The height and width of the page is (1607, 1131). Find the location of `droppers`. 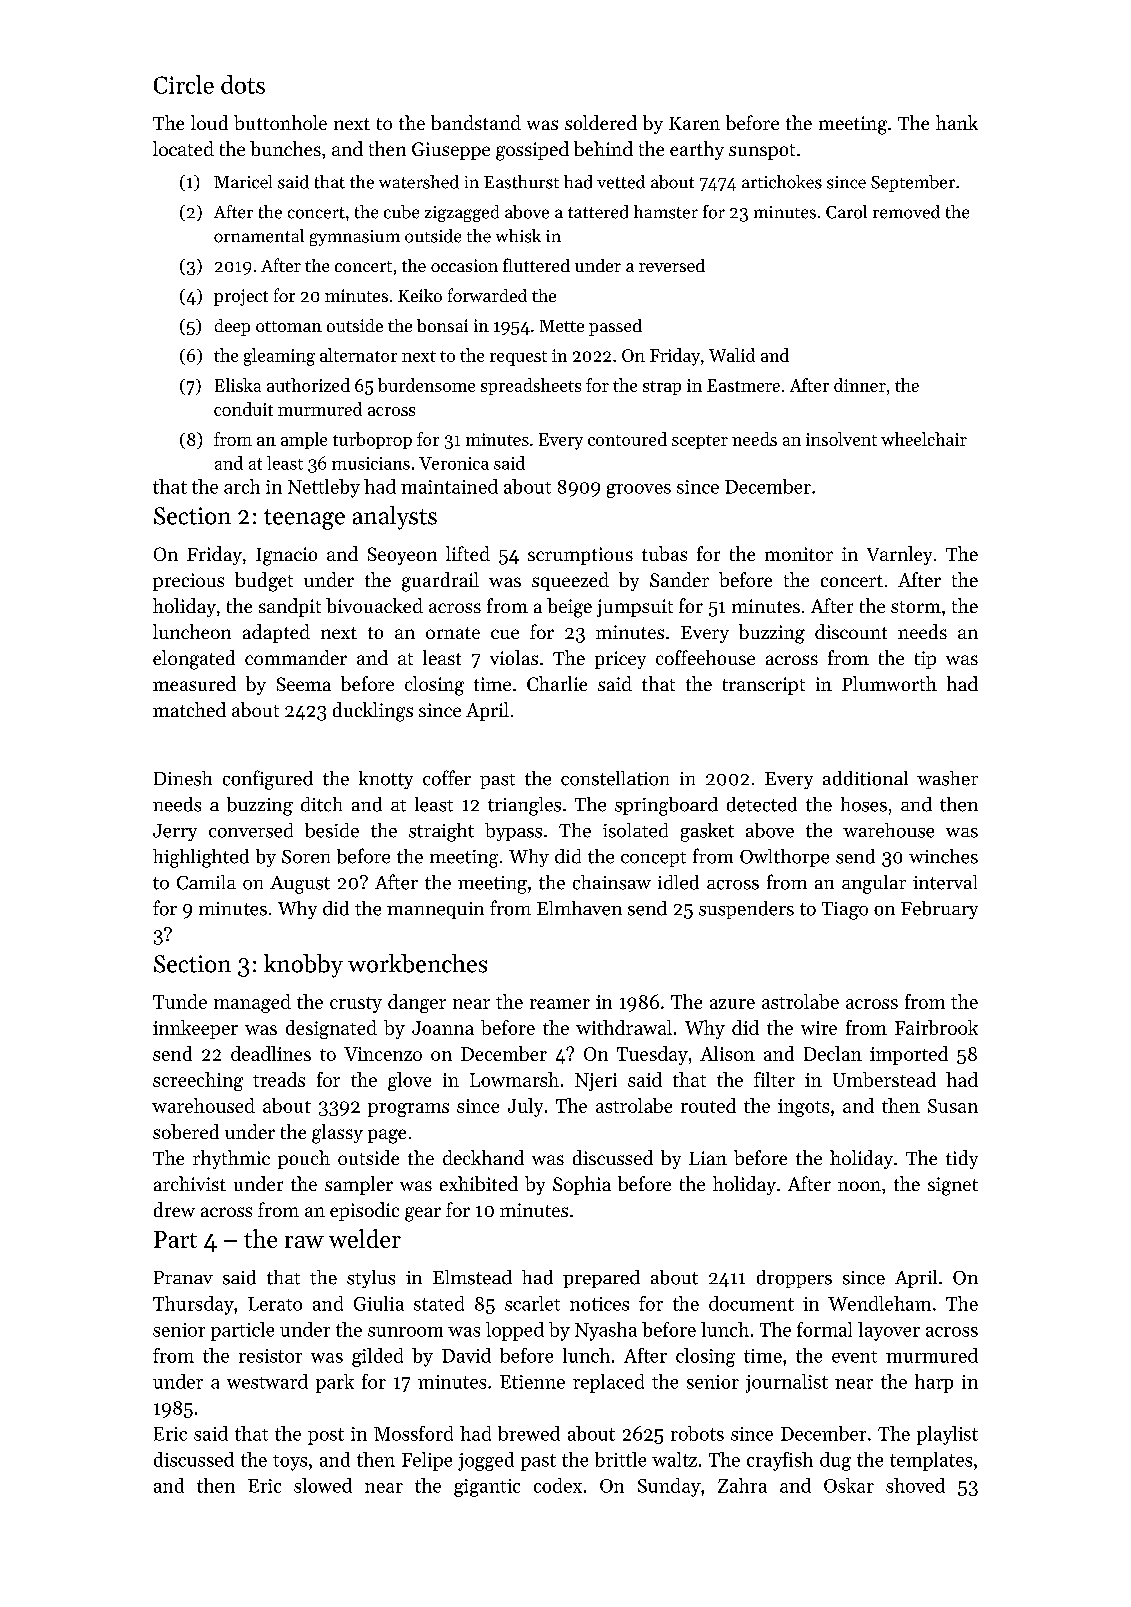

droppers is located at coordinates (794, 1279).
